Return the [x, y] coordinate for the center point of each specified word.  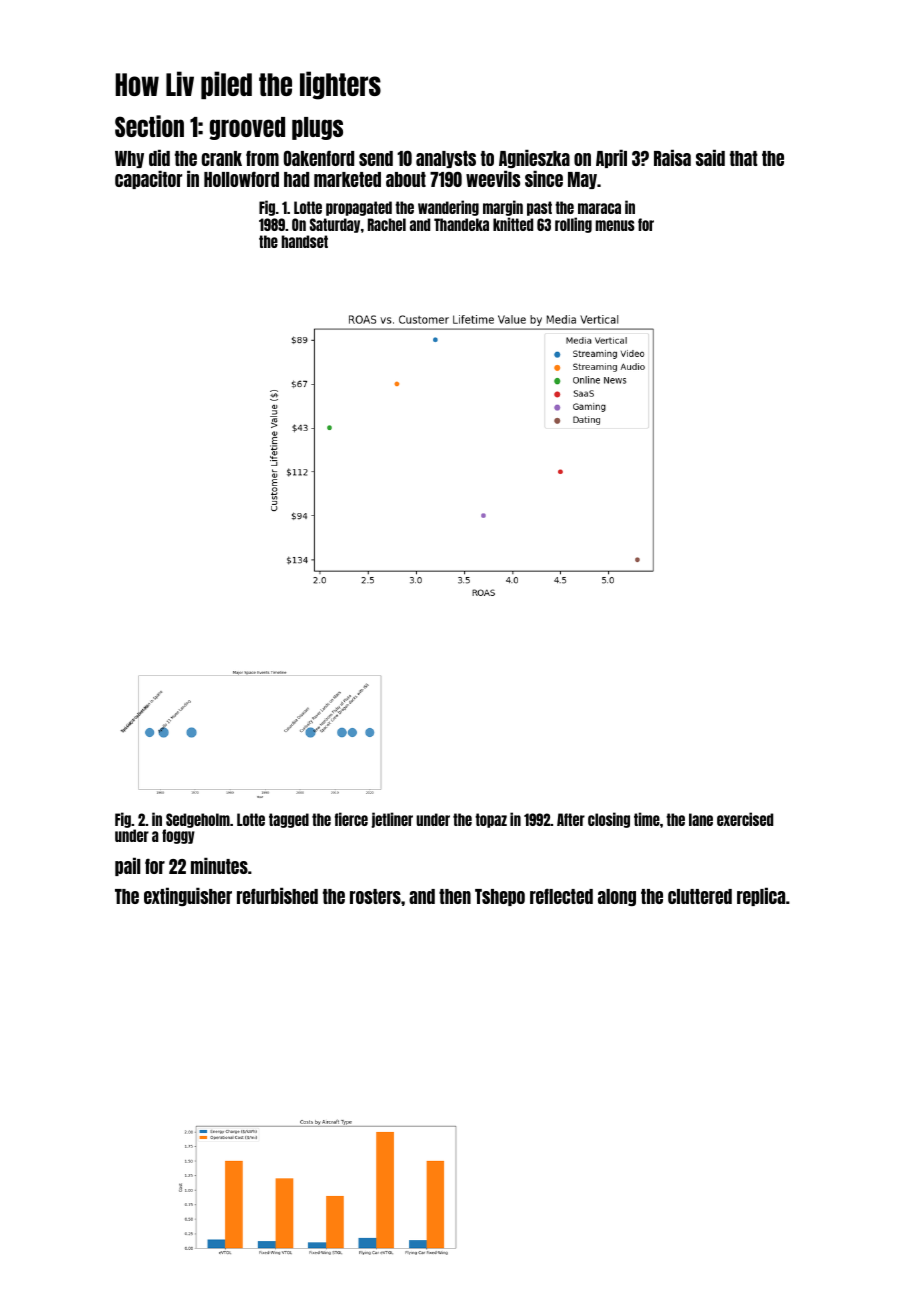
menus [615, 225]
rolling [573, 225]
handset [305, 241]
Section [149, 126]
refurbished [277, 895]
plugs [317, 128]
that [744, 158]
